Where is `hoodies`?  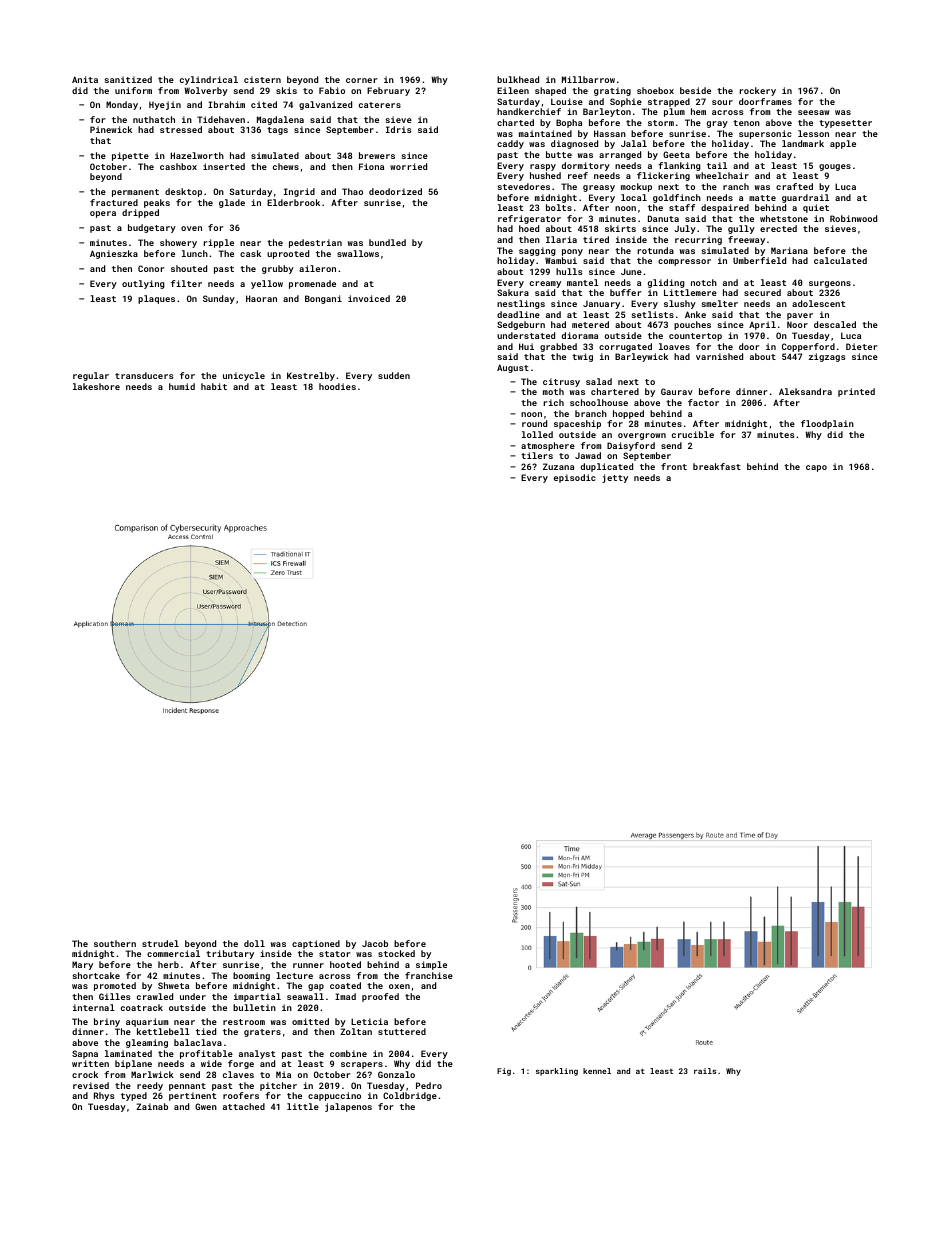 hoodies is located at coordinates (337, 386).
